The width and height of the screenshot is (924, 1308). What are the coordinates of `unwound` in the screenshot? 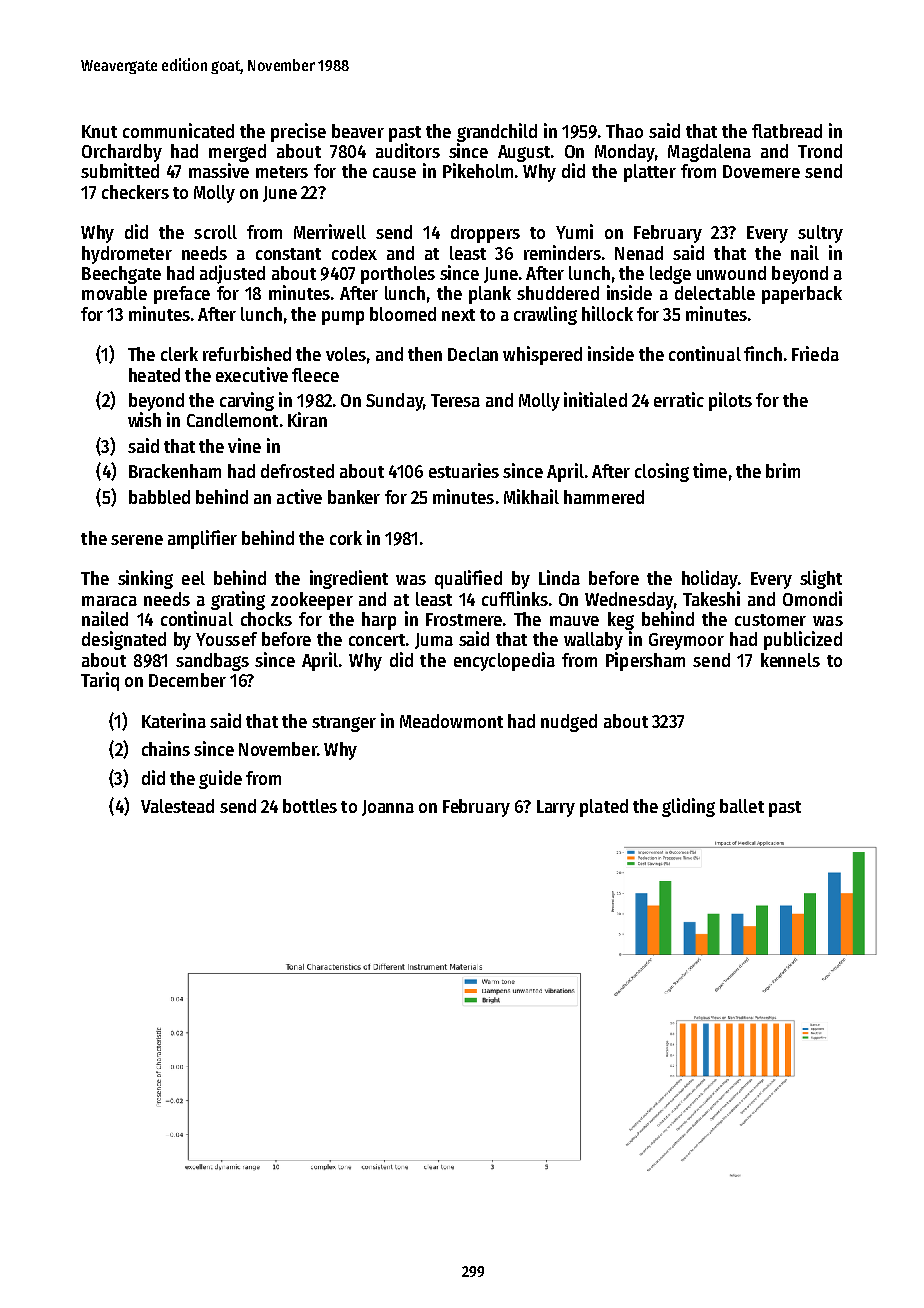 It's located at (731, 273).
